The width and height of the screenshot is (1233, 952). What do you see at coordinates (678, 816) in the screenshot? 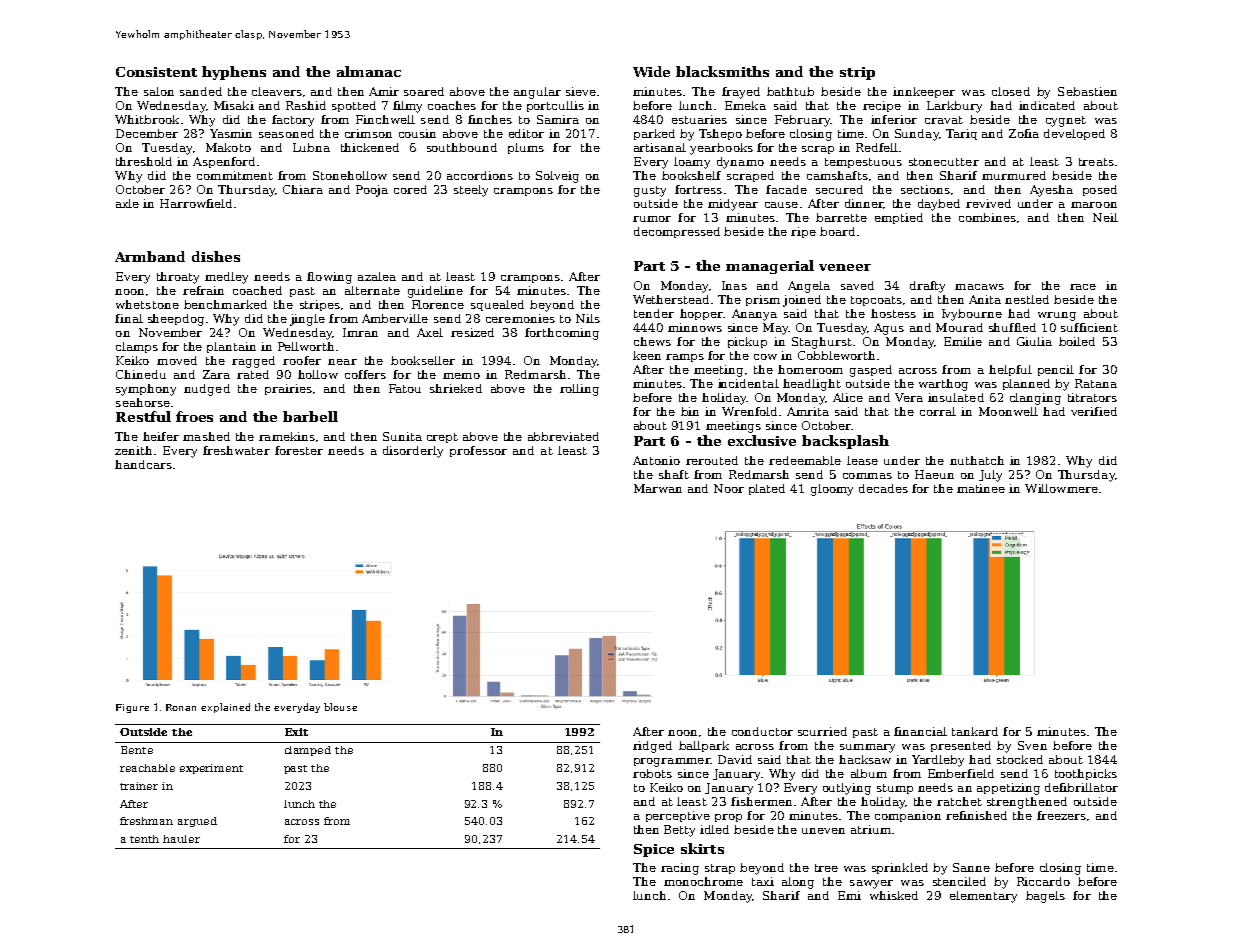
I see `perceptive` at bounding box center [678, 816].
